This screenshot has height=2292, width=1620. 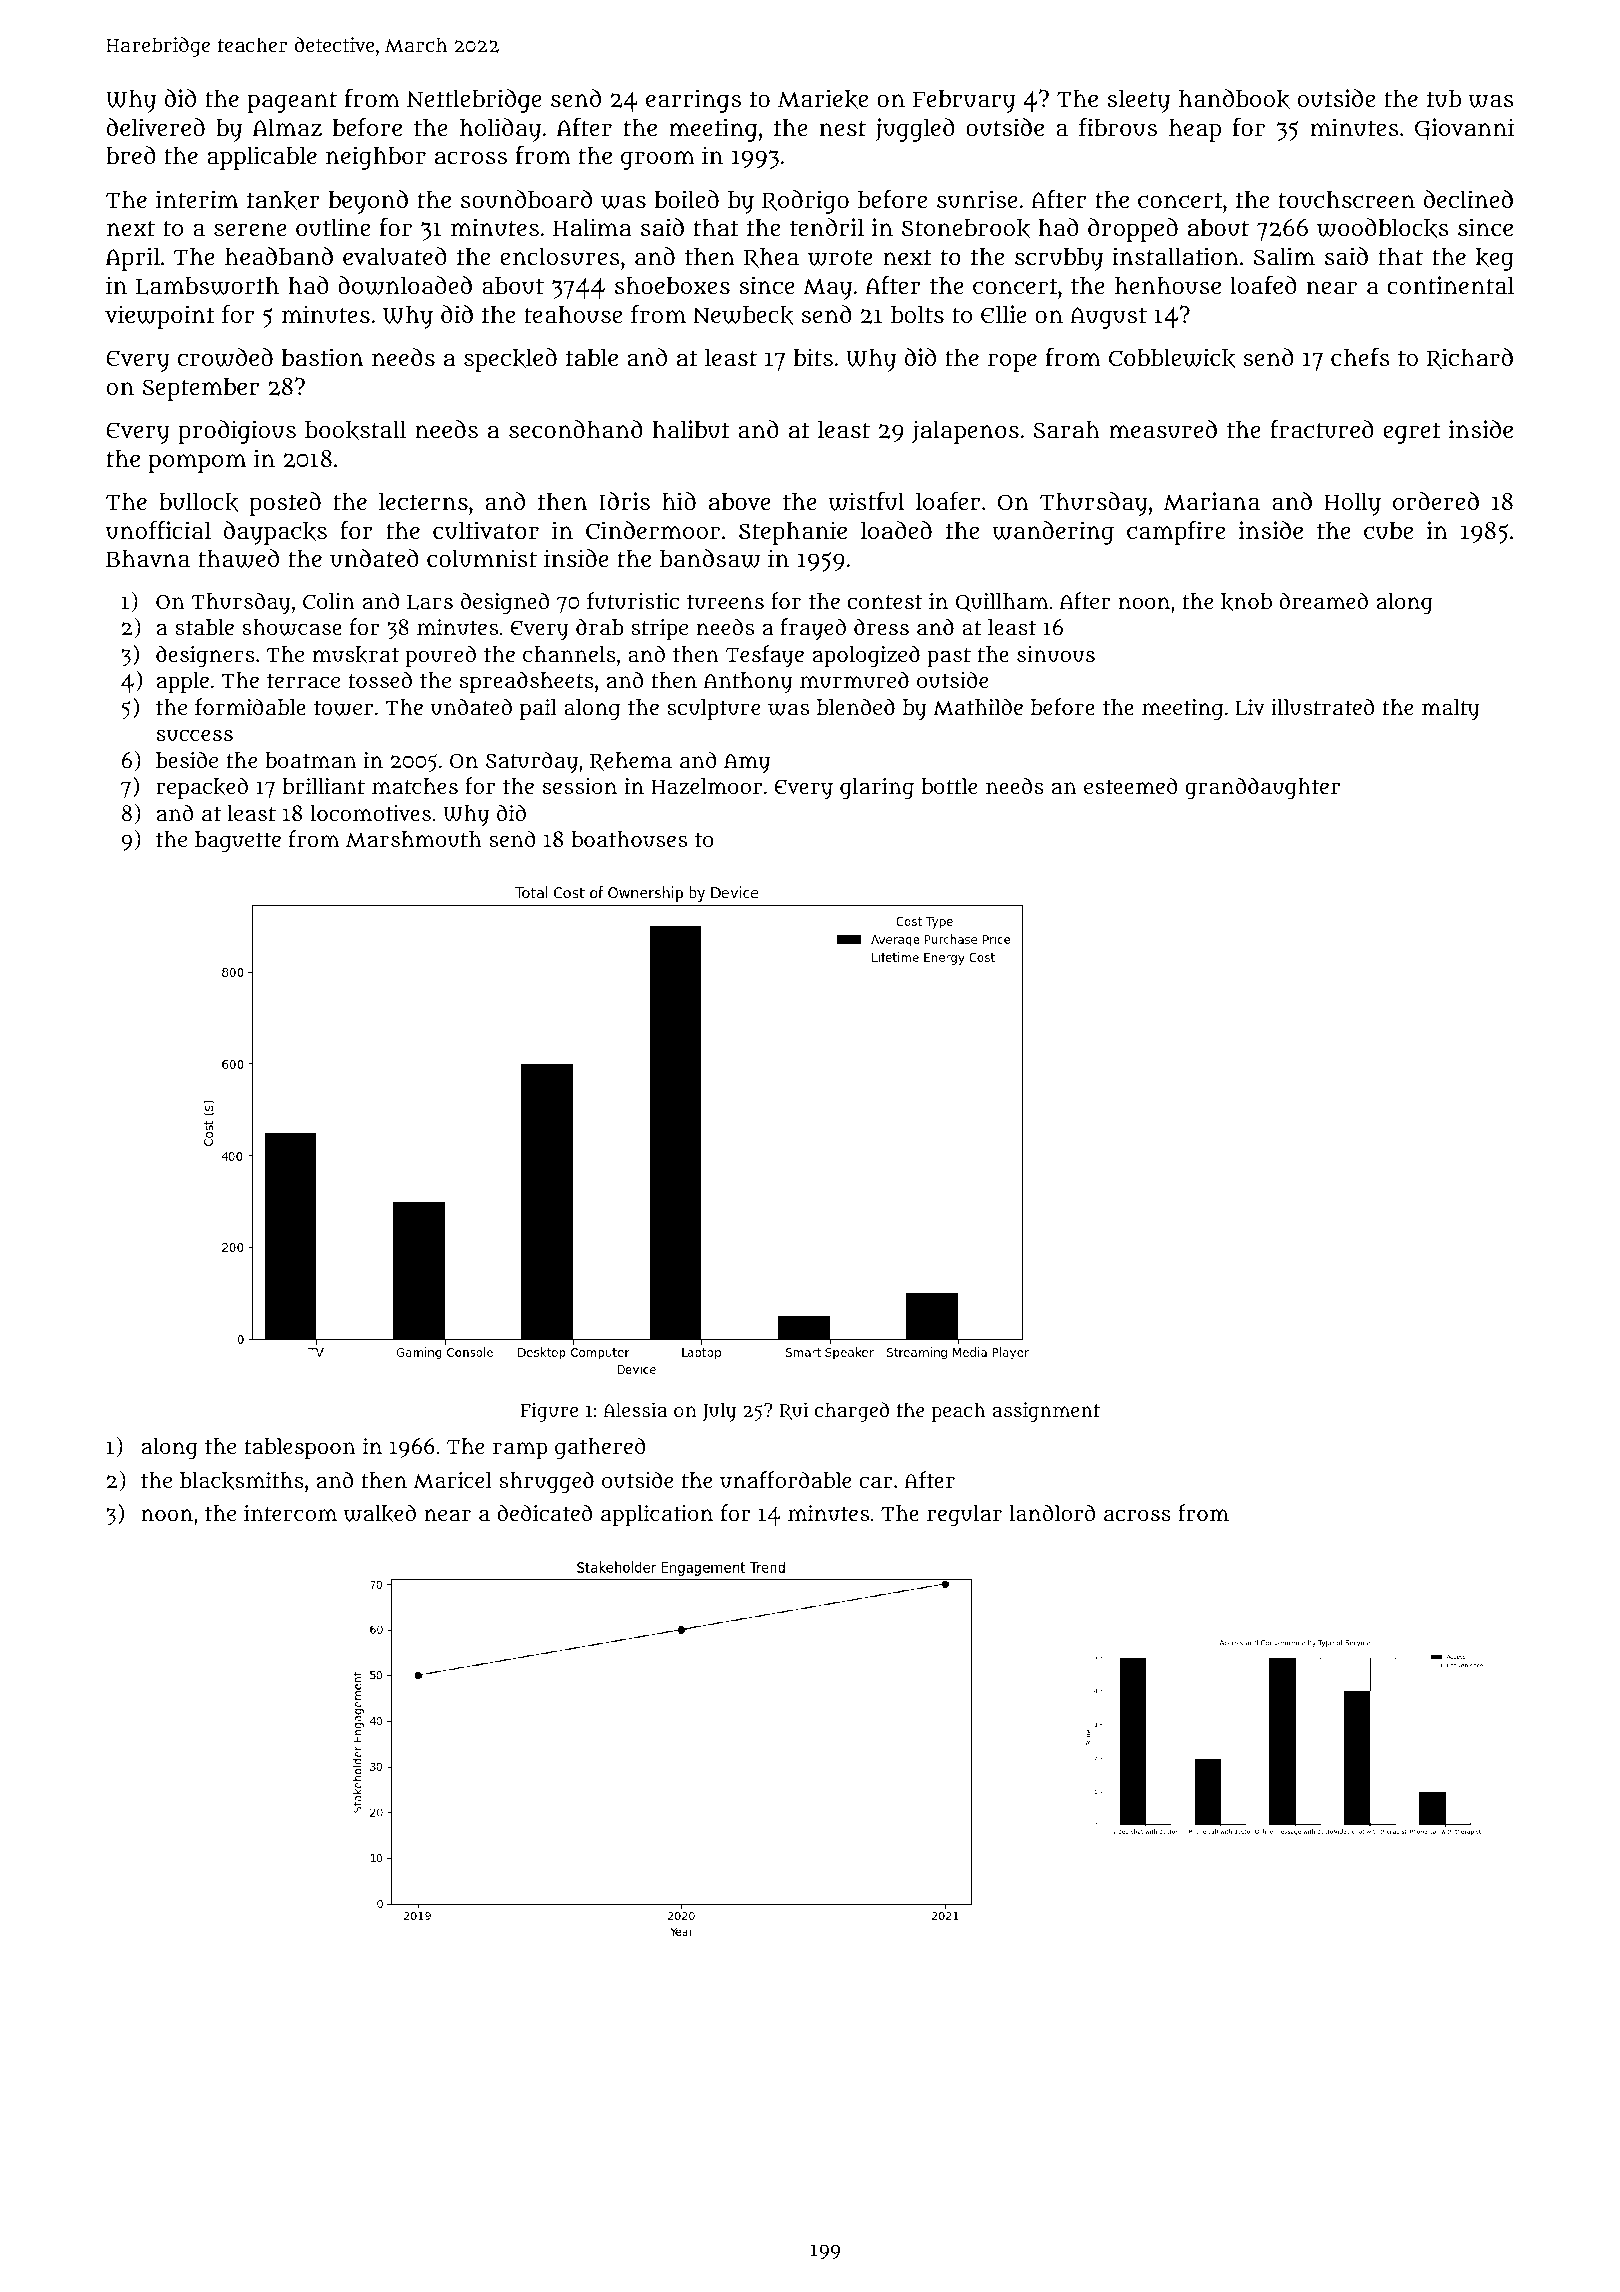 What do you see at coordinates (1388, 531) in the screenshot?
I see `cube` at bounding box center [1388, 531].
